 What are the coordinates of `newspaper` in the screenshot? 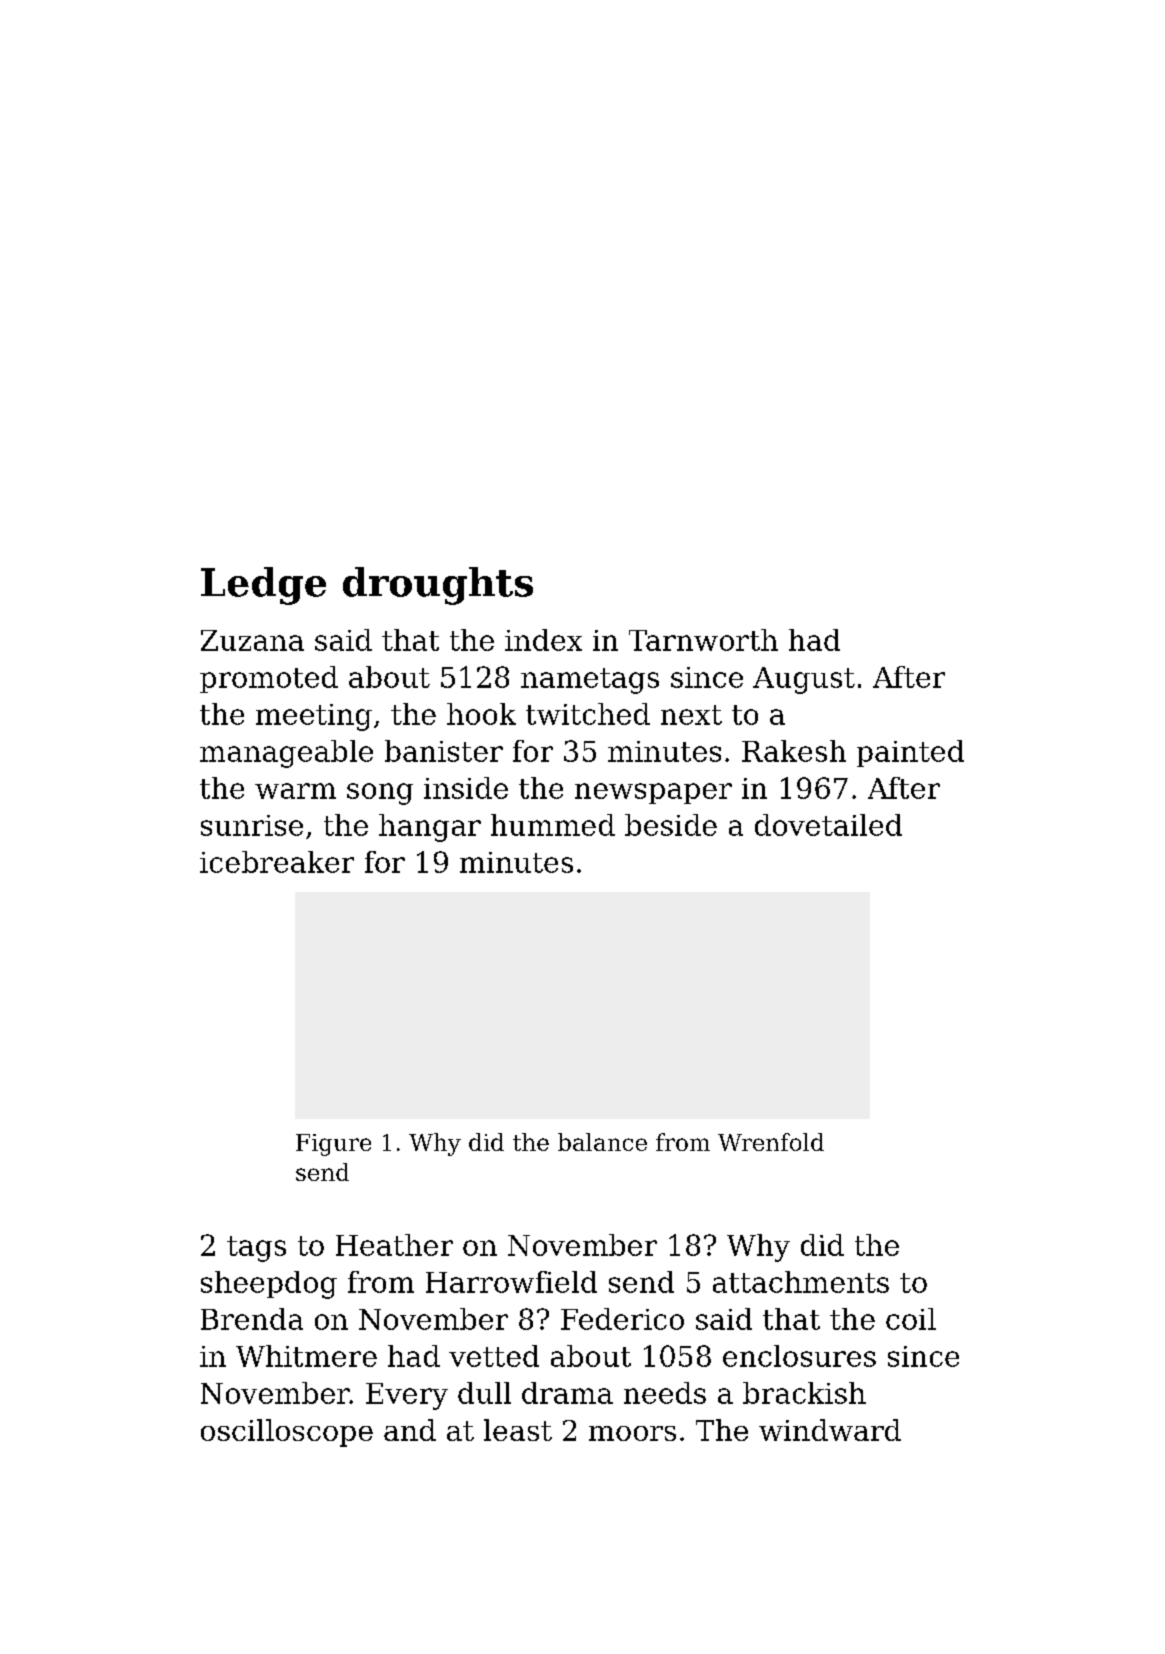 It's located at (653, 793).
